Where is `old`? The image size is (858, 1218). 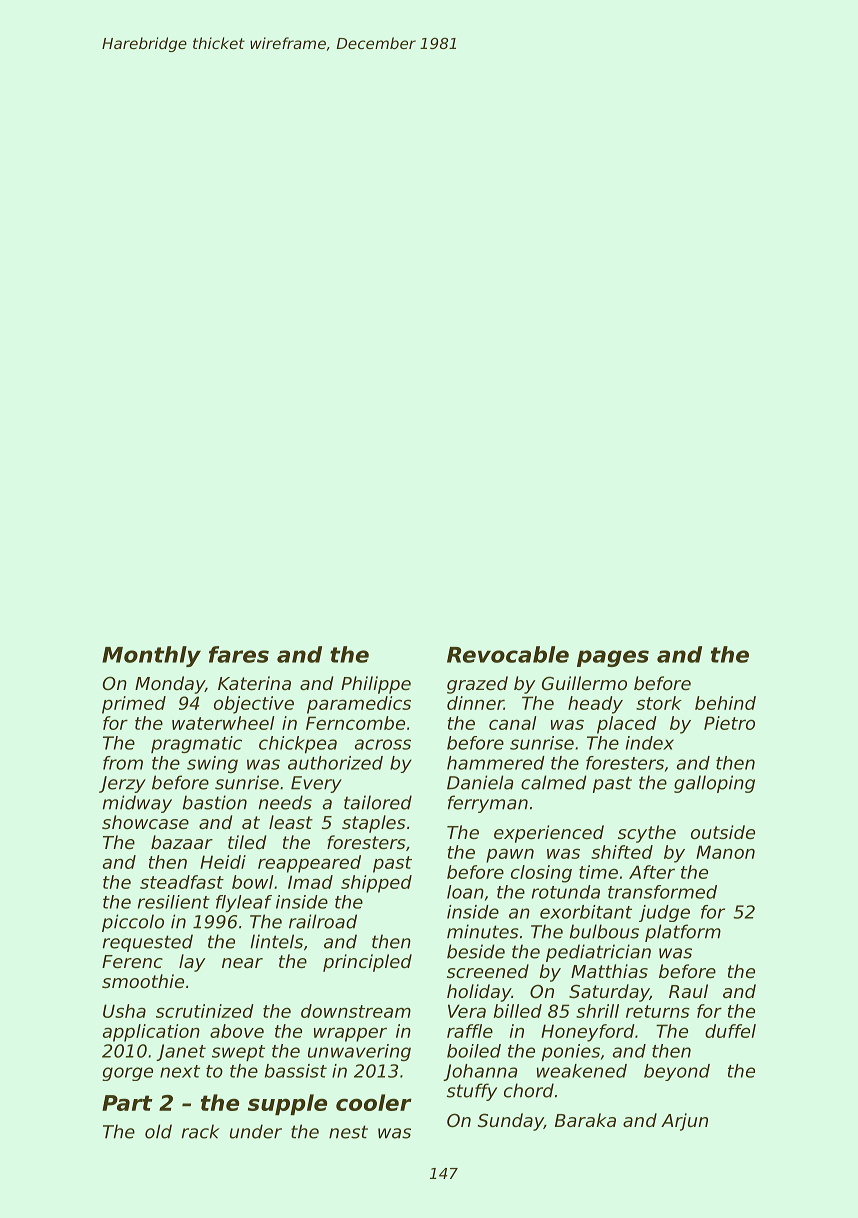 old is located at coordinates (158, 1131).
